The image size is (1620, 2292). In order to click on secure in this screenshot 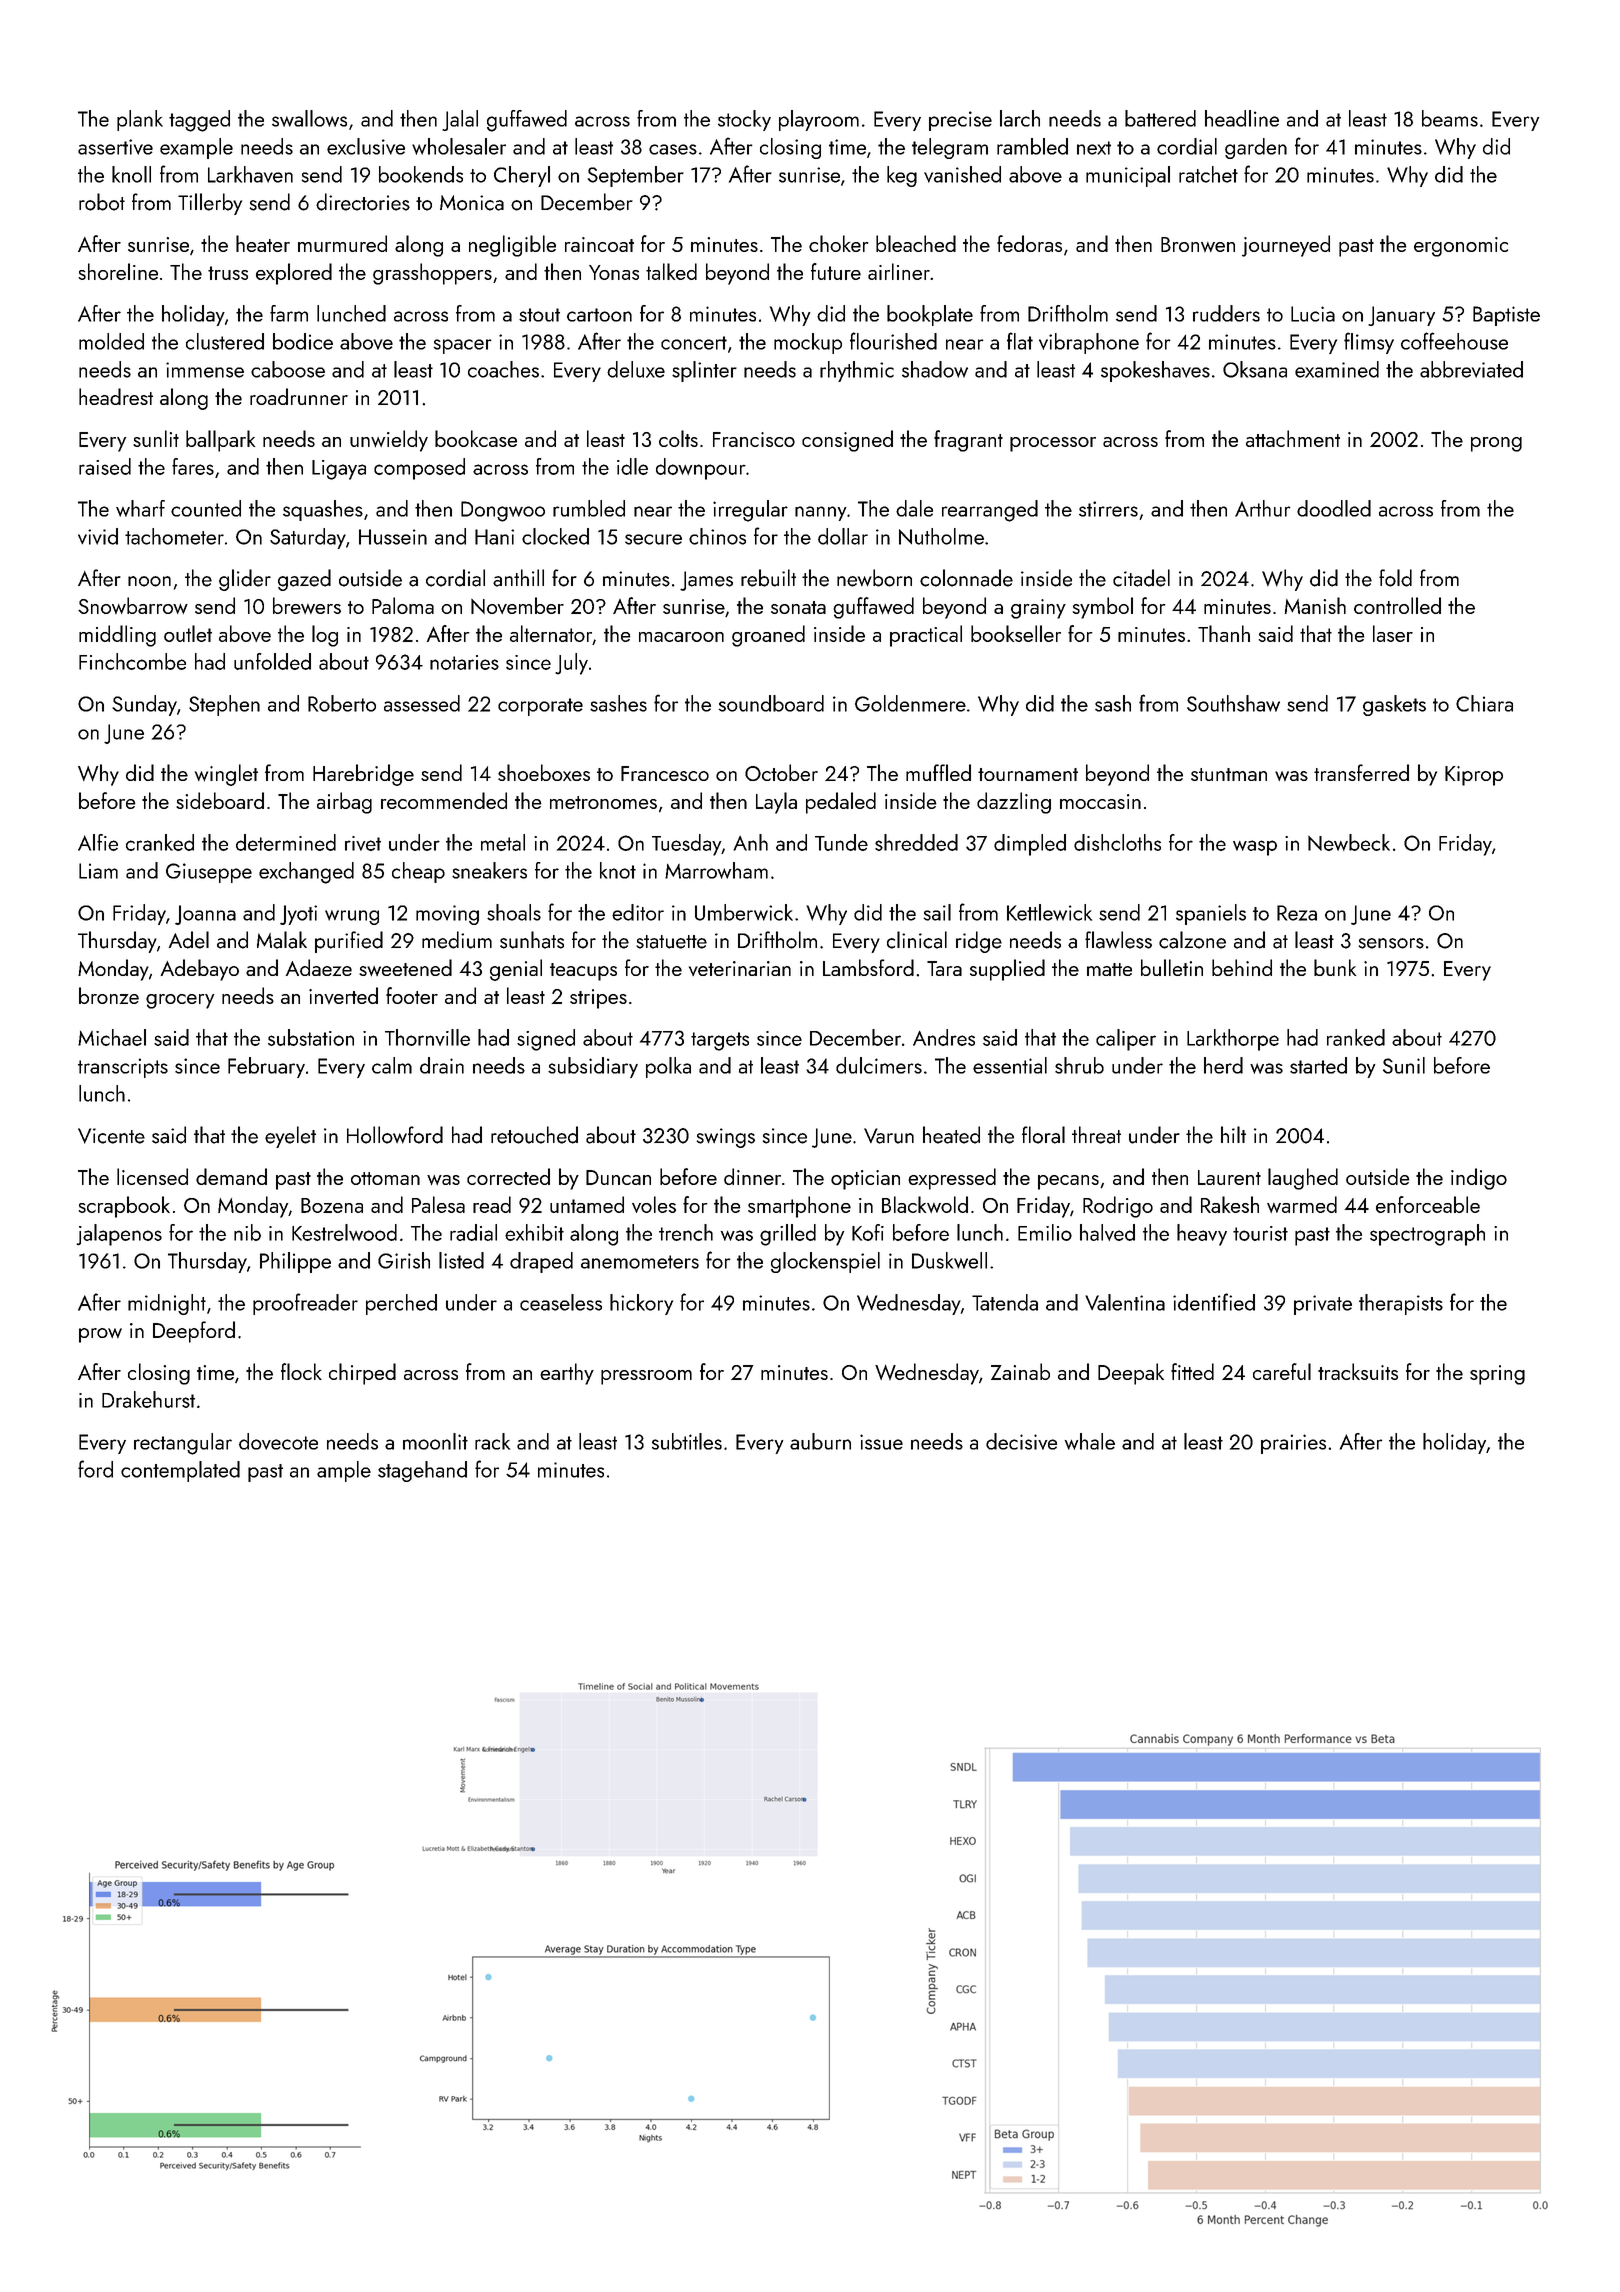, I will do `click(653, 539)`.
